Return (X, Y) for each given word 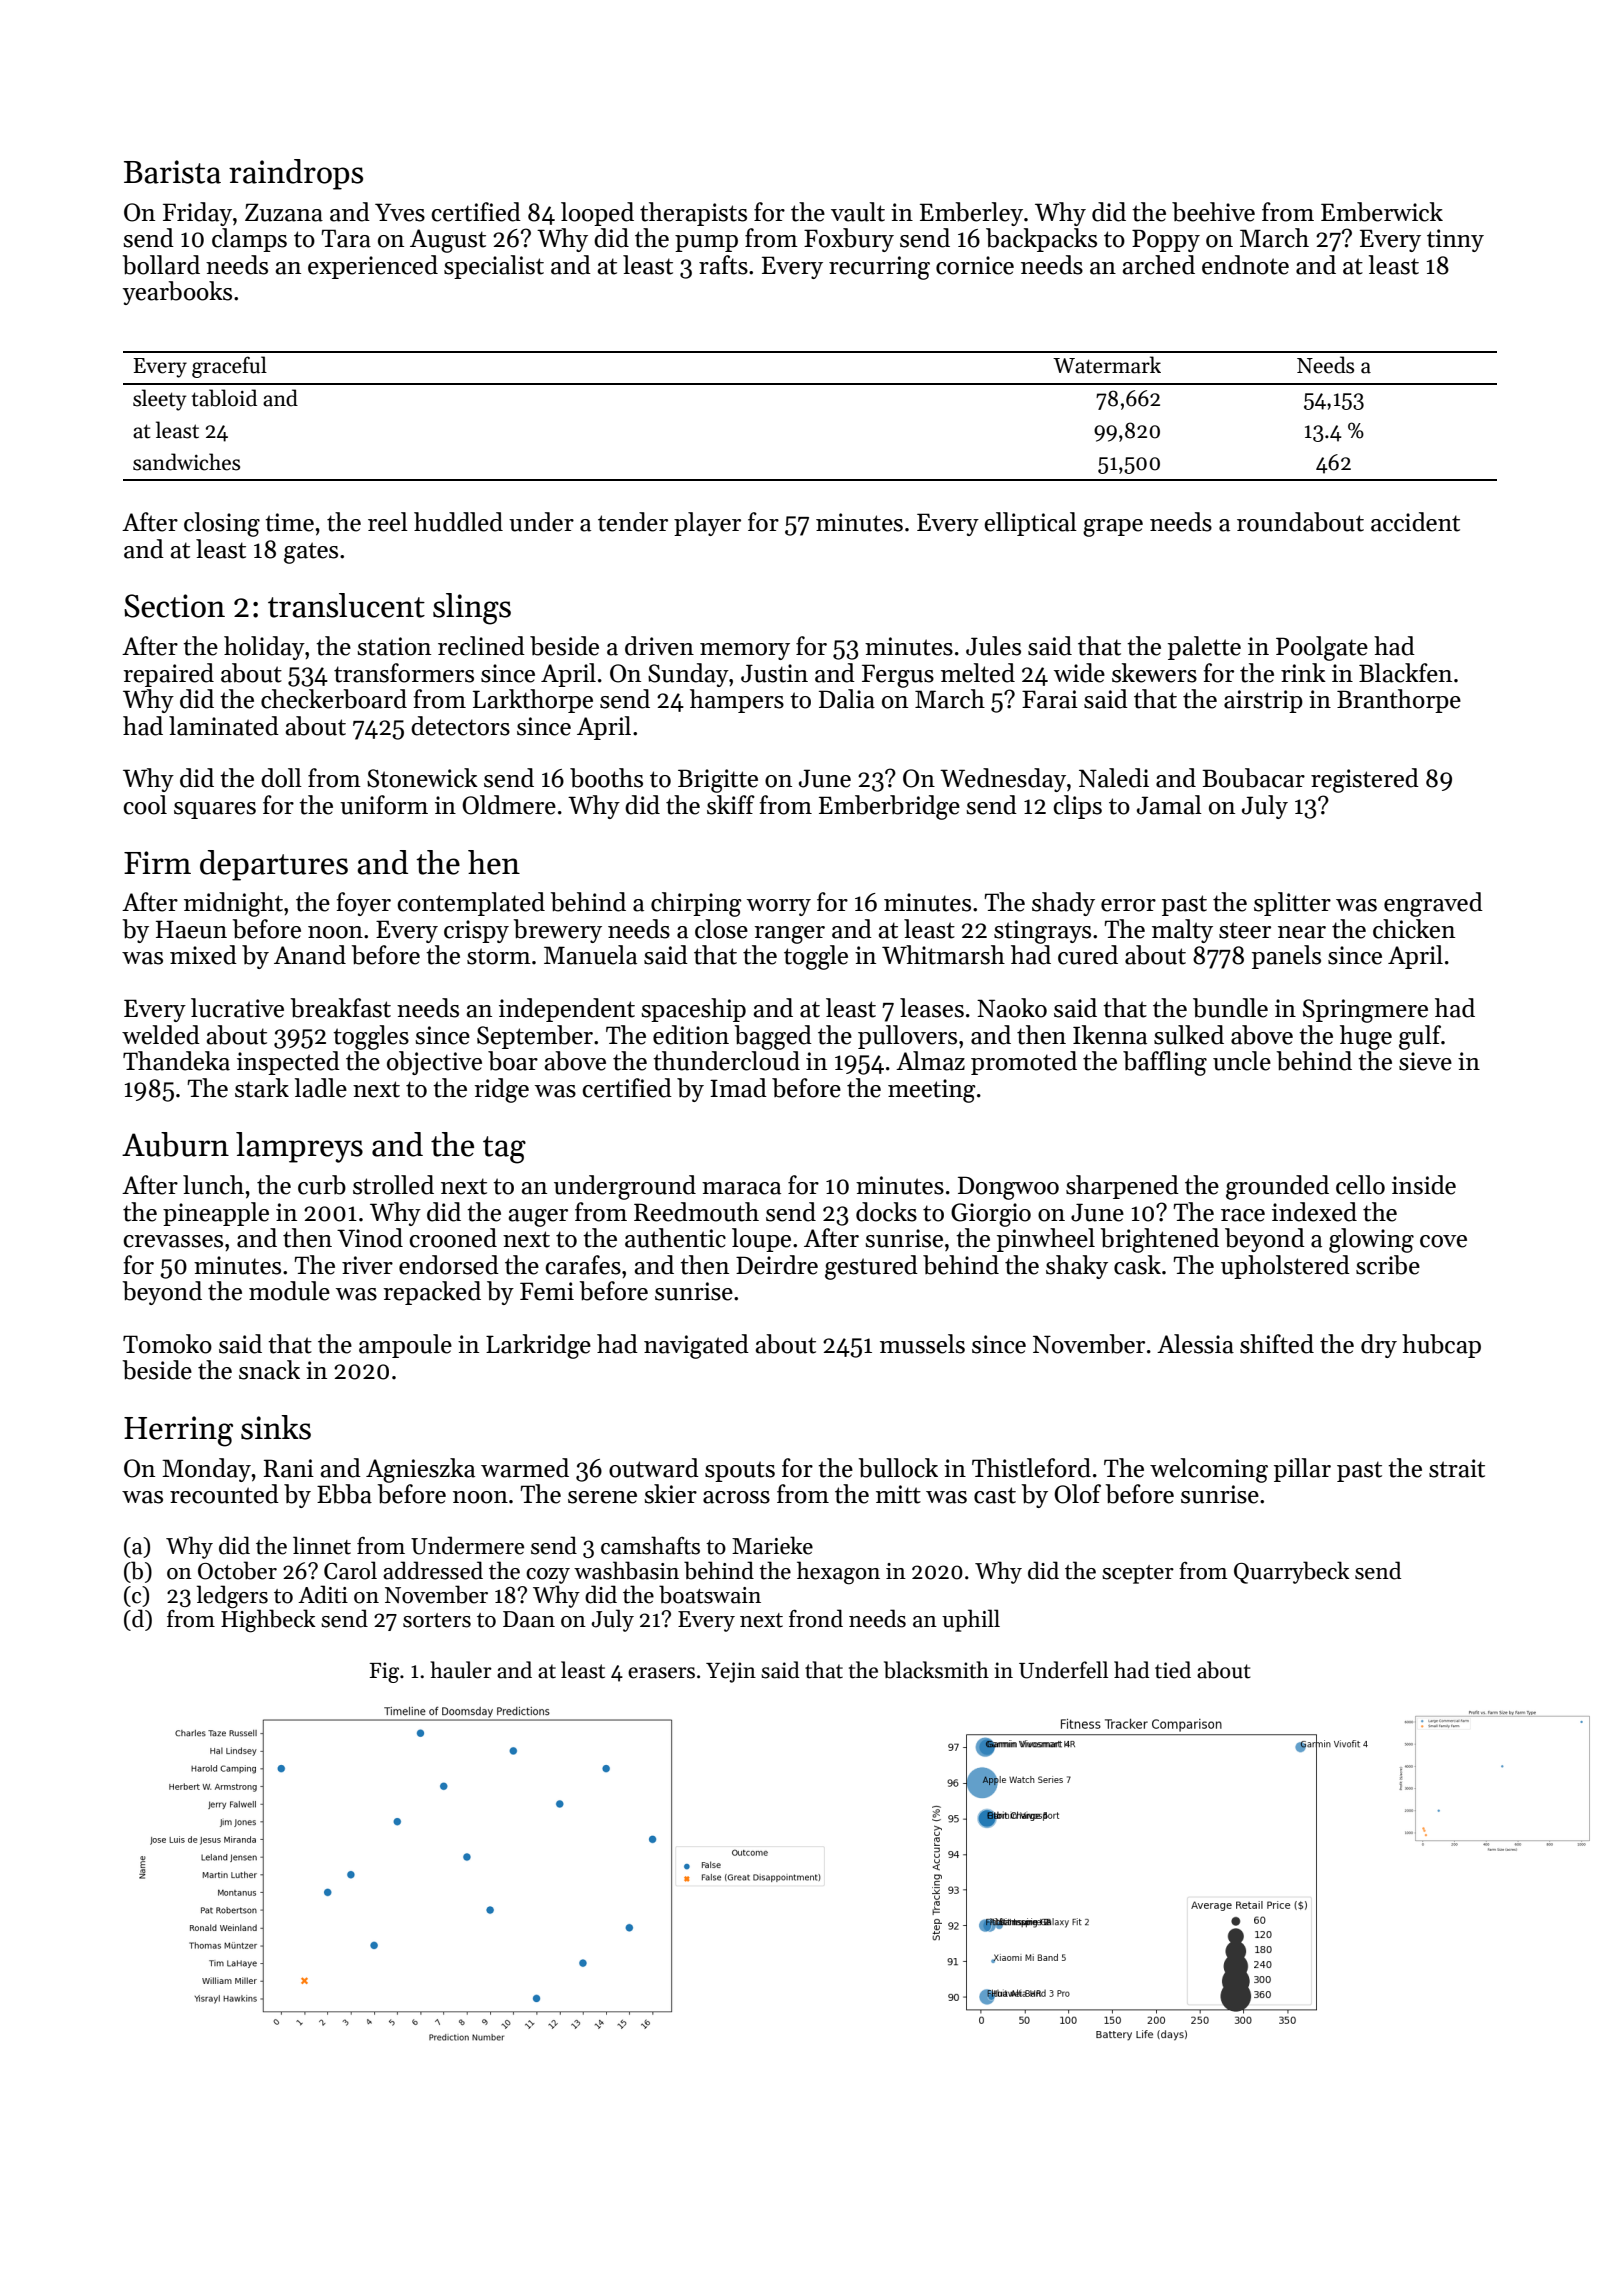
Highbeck (268, 1621)
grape (1113, 528)
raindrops (296, 174)
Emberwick (1382, 212)
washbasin (626, 1570)
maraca (741, 1188)
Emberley (971, 214)
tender (633, 522)
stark (262, 1088)
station (394, 646)
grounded (1277, 1187)
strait (1457, 1468)
